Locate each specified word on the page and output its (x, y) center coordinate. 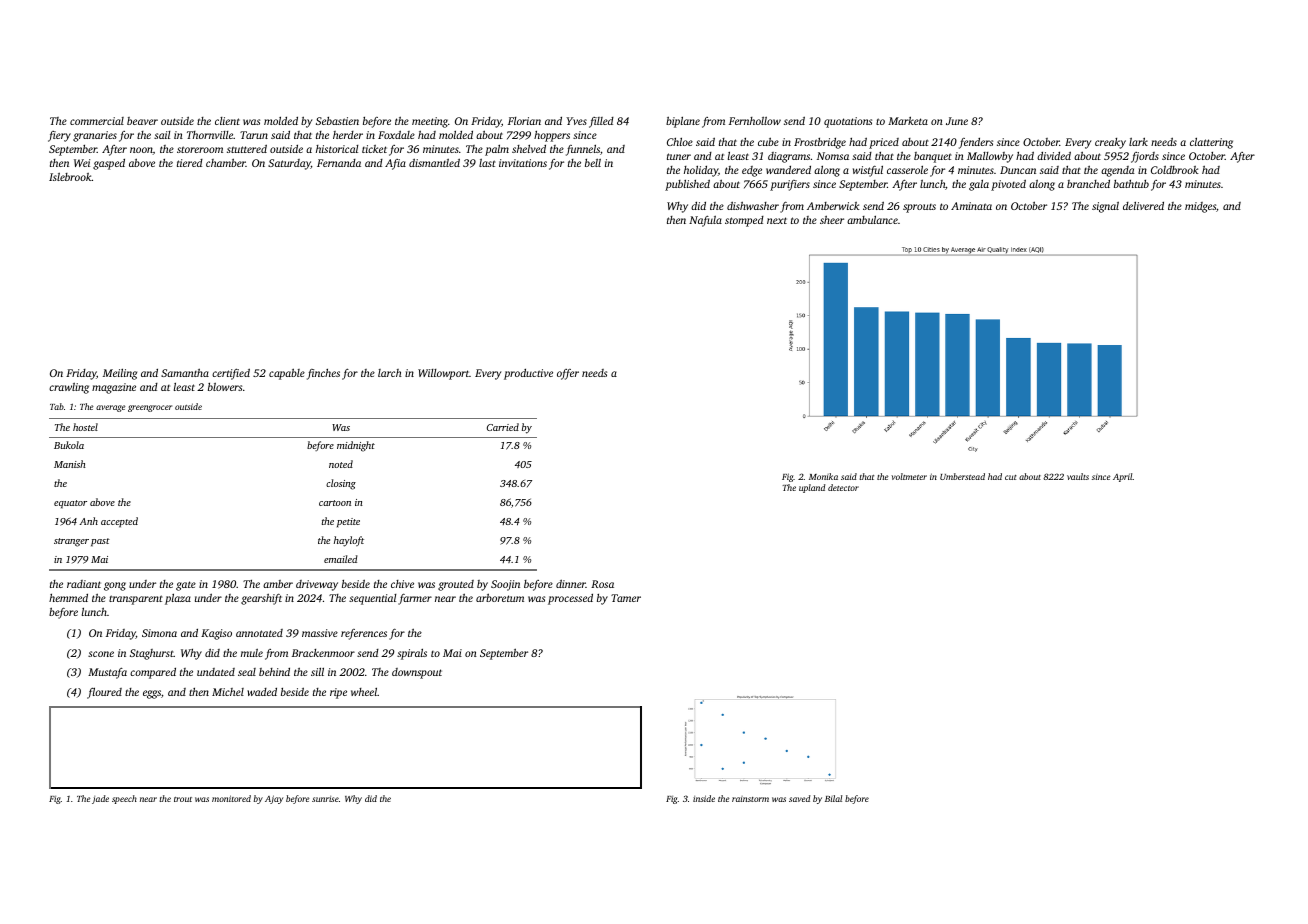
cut (1011, 477)
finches (323, 374)
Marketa (908, 120)
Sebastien (337, 121)
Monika (823, 476)
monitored (231, 798)
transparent (136, 600)
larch (390, 373)
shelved (529, 149)
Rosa (602, 584)
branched (1088, 184)
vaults (1078, 476)
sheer (832, 220)
